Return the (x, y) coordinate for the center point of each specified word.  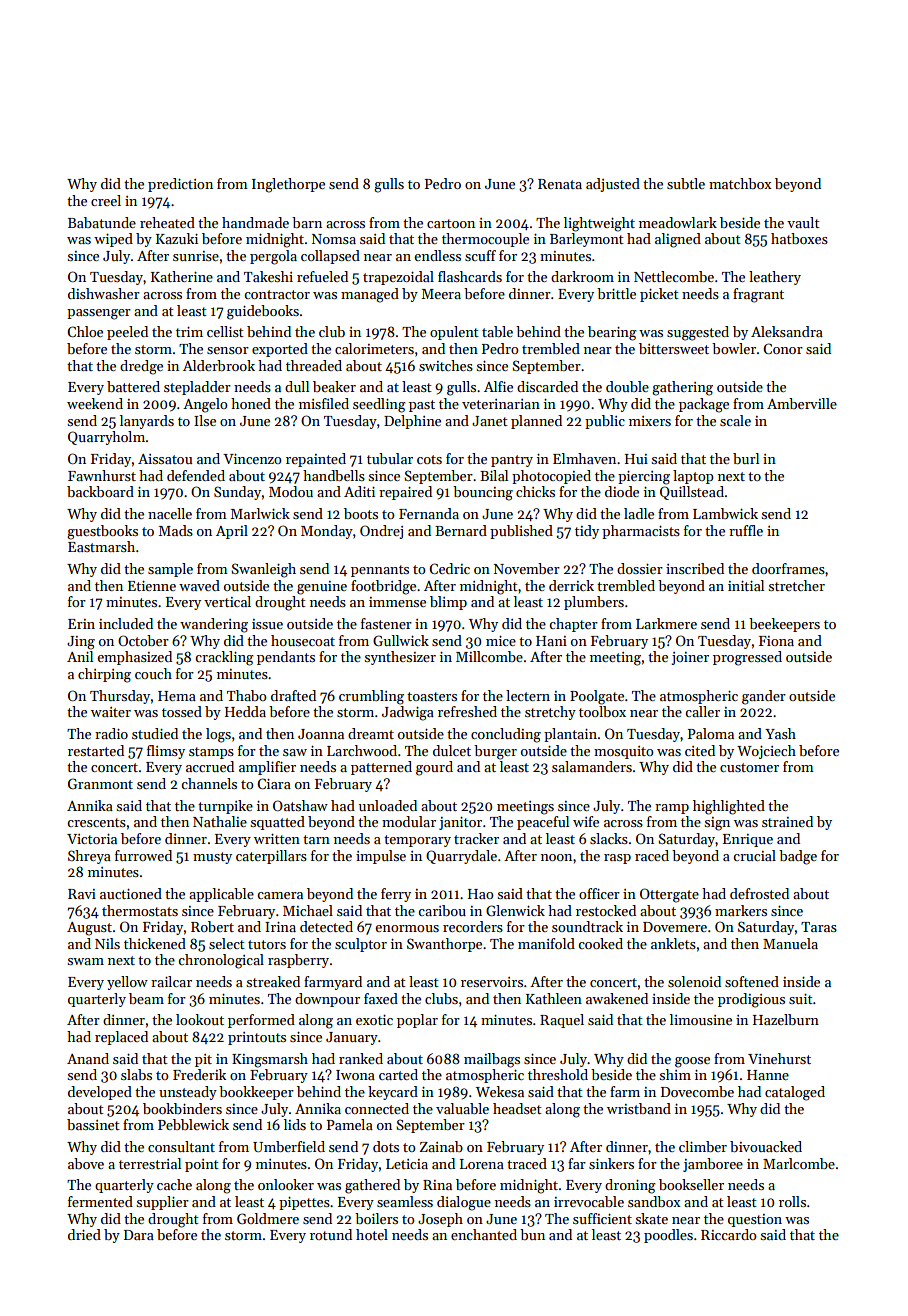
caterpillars (271, 857)
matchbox (740, 183)
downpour (327, 1000)
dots (386, 1146)
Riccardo (729, 1234)
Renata (560, 184)
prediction (180, 185)
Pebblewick (193, 1124)
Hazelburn (786, 1019)
